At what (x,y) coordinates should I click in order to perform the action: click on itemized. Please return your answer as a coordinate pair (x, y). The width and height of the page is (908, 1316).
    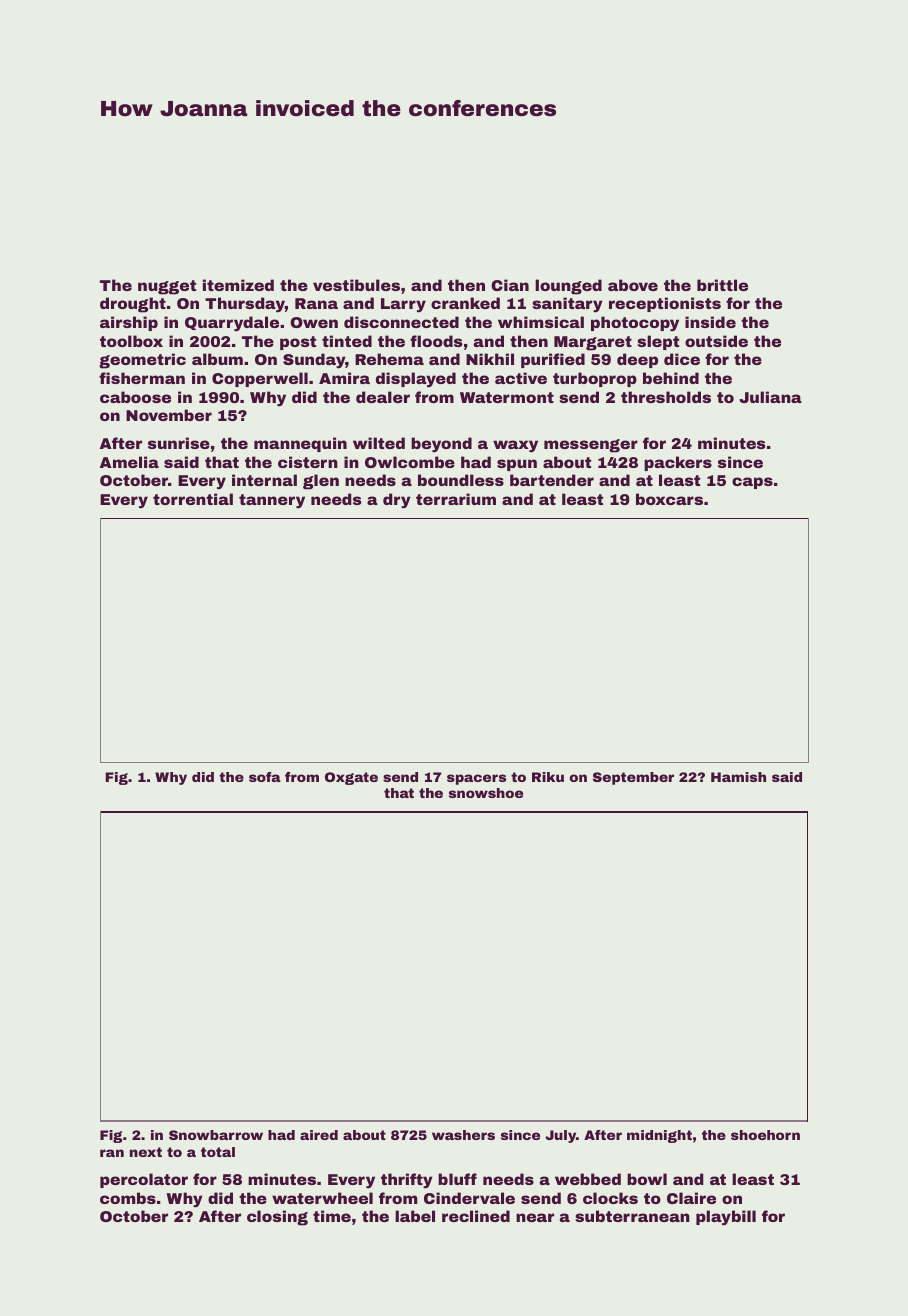
    Looking at the image, I should click on (238, 285).
